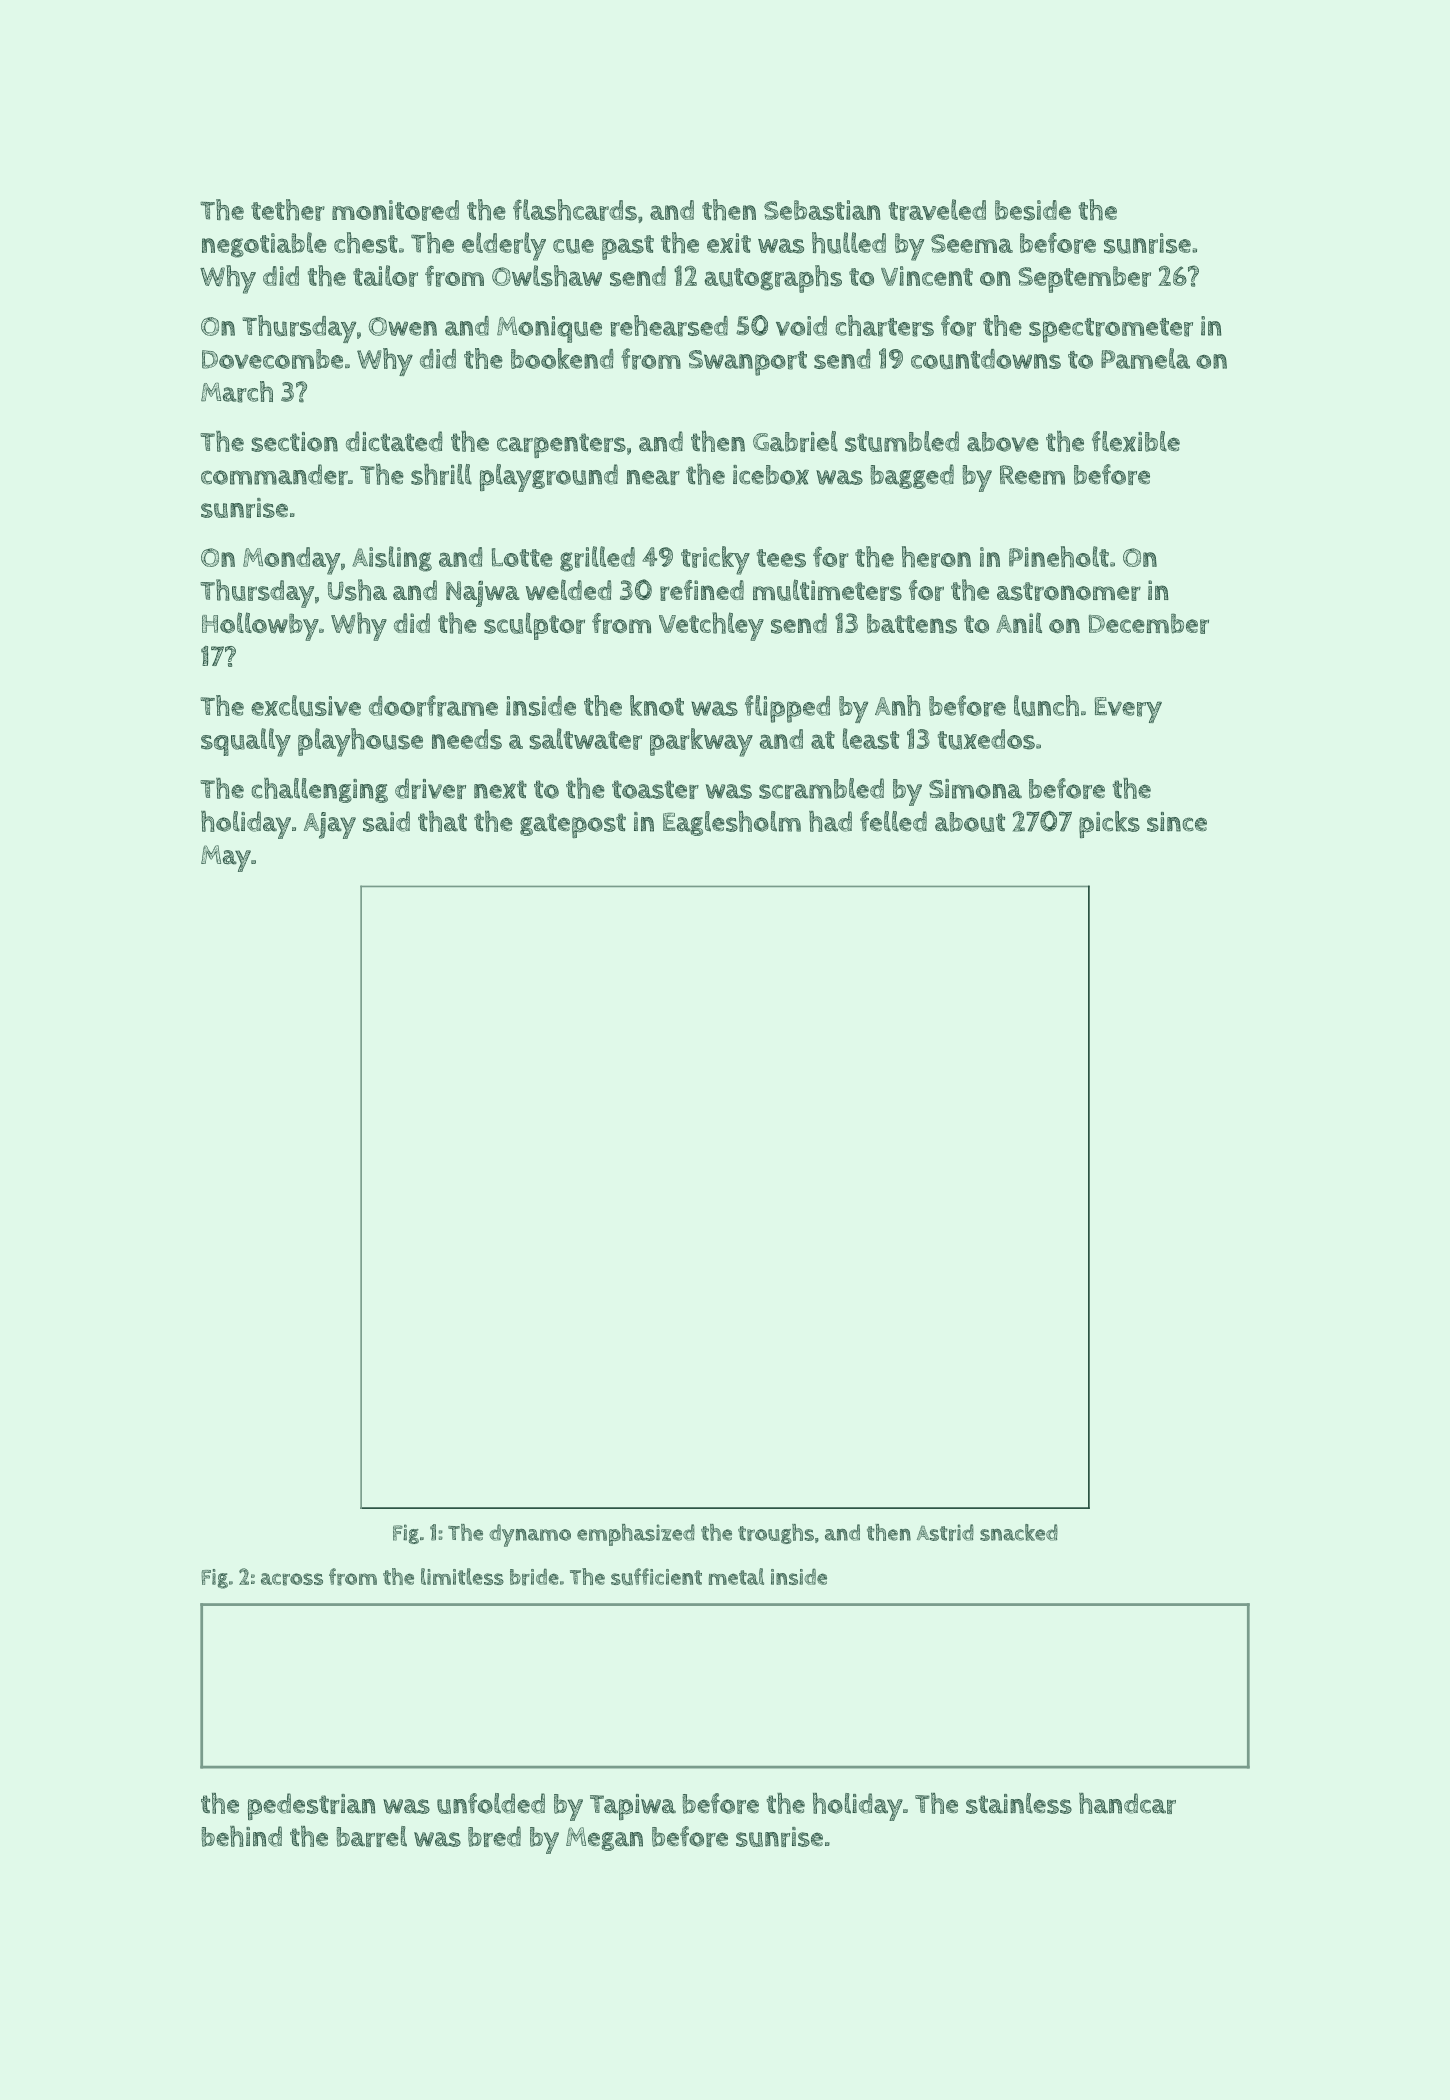 Image resolution: width=1450 pixels, height=2100 pixels. What do you see at coordinates (1149, 623) in the document?
I see `December` at bounding box center [1149, 623].
